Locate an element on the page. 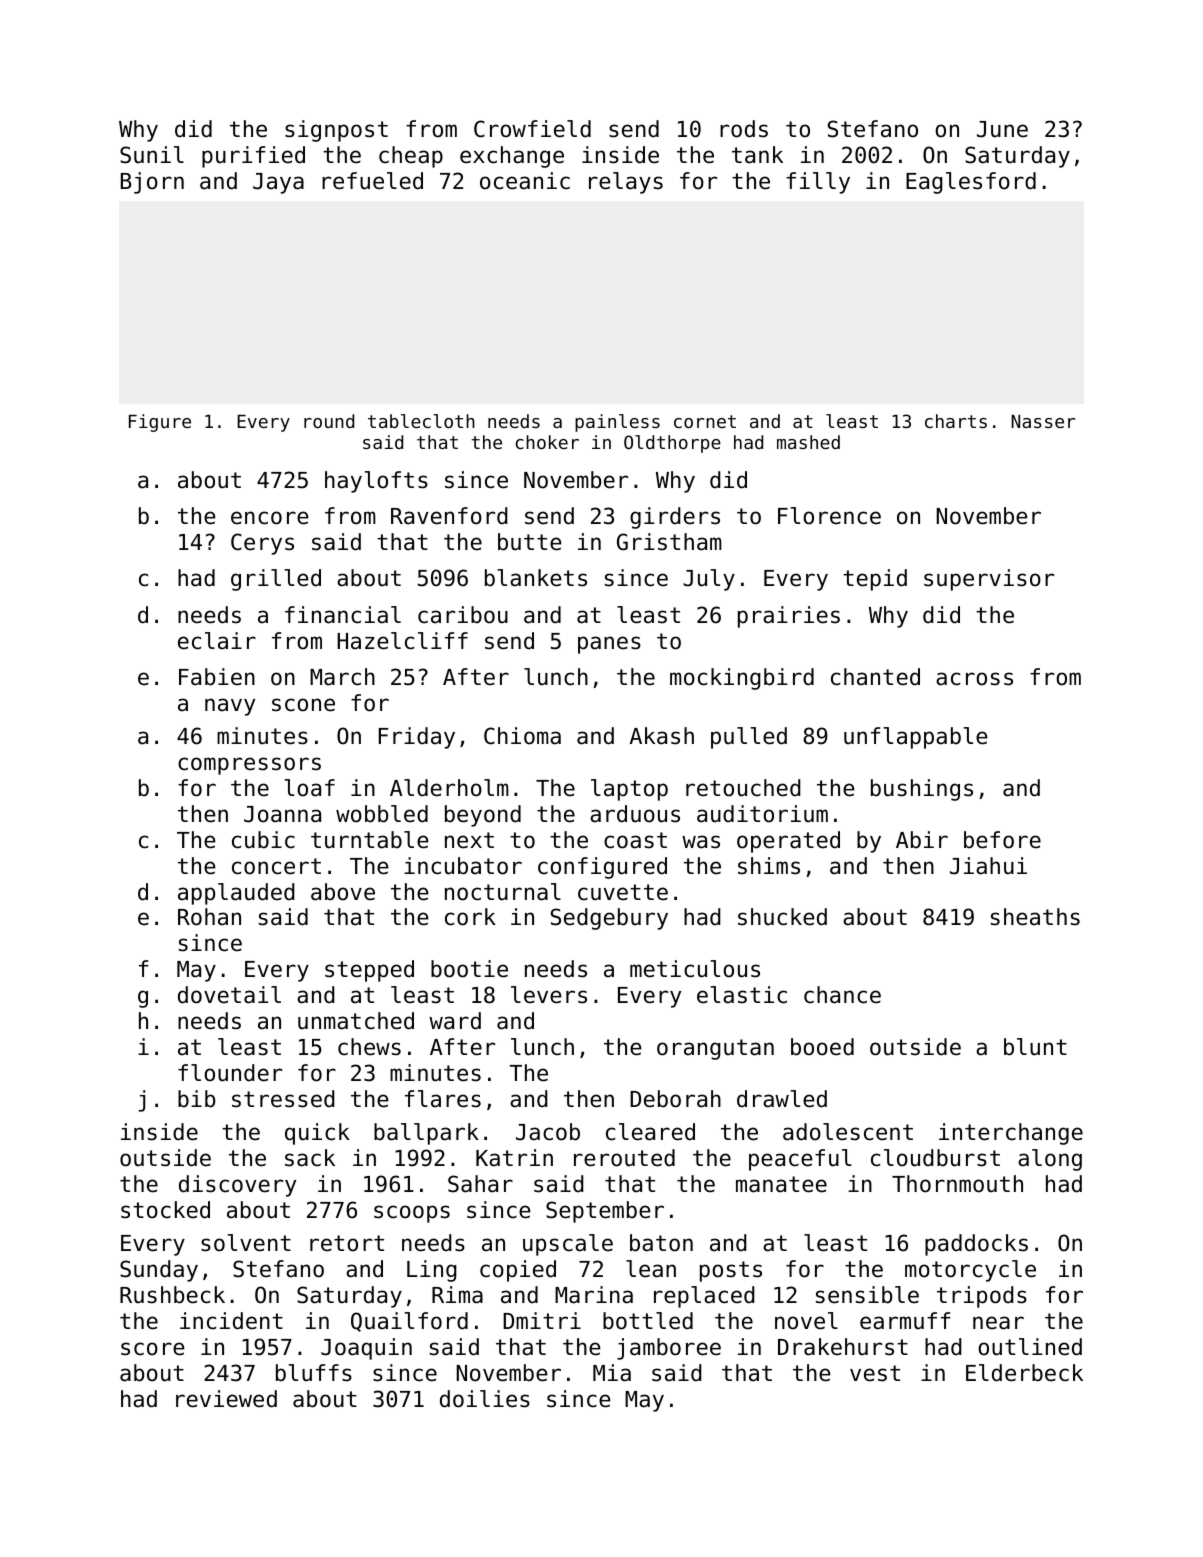 Image resolution: width=1203 pixels, height=1557 pixels. bluffs is located at coordinates (314, 1373).
